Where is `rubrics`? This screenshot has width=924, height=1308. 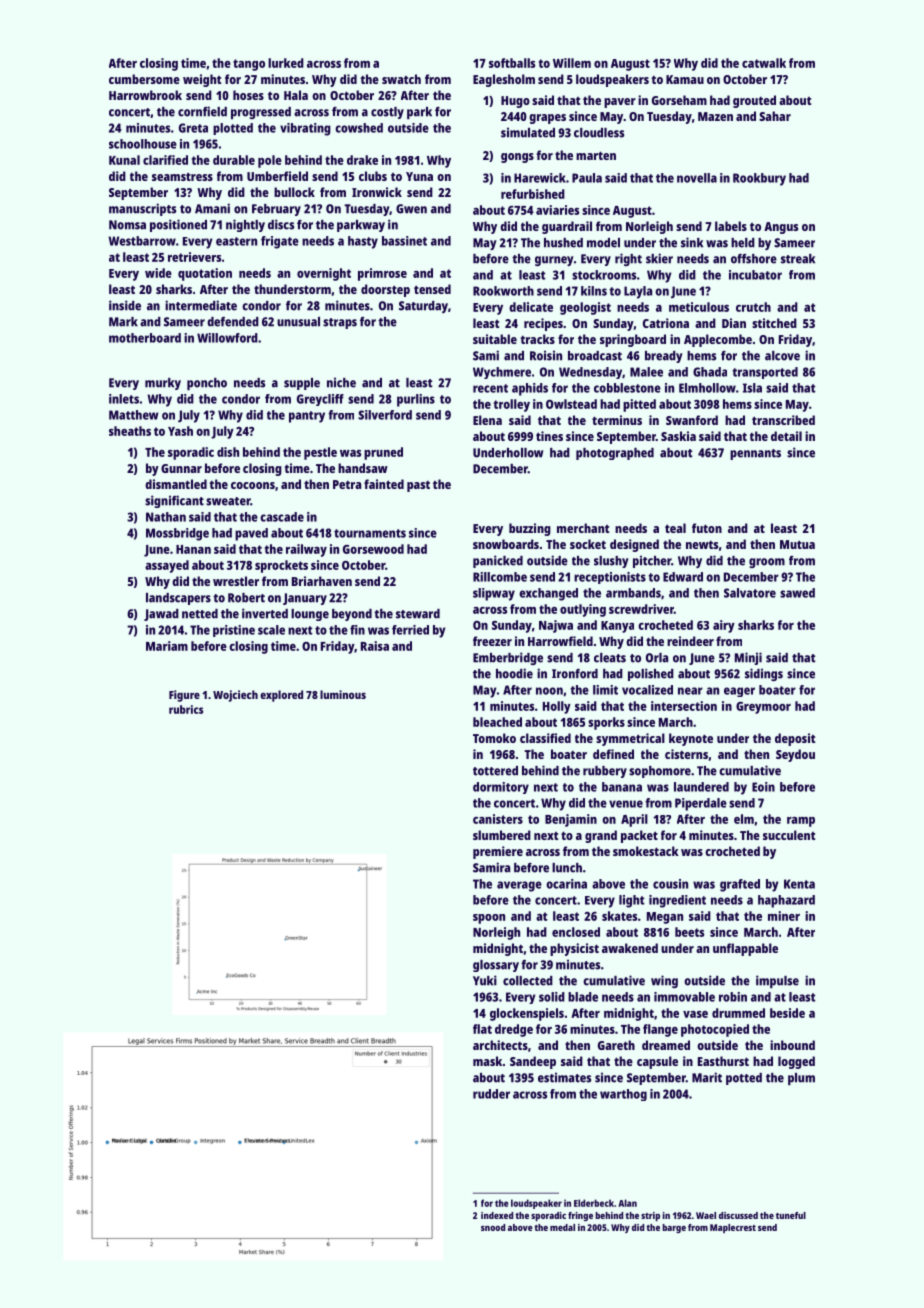 rubrics is located at coordinates (186, 709).
